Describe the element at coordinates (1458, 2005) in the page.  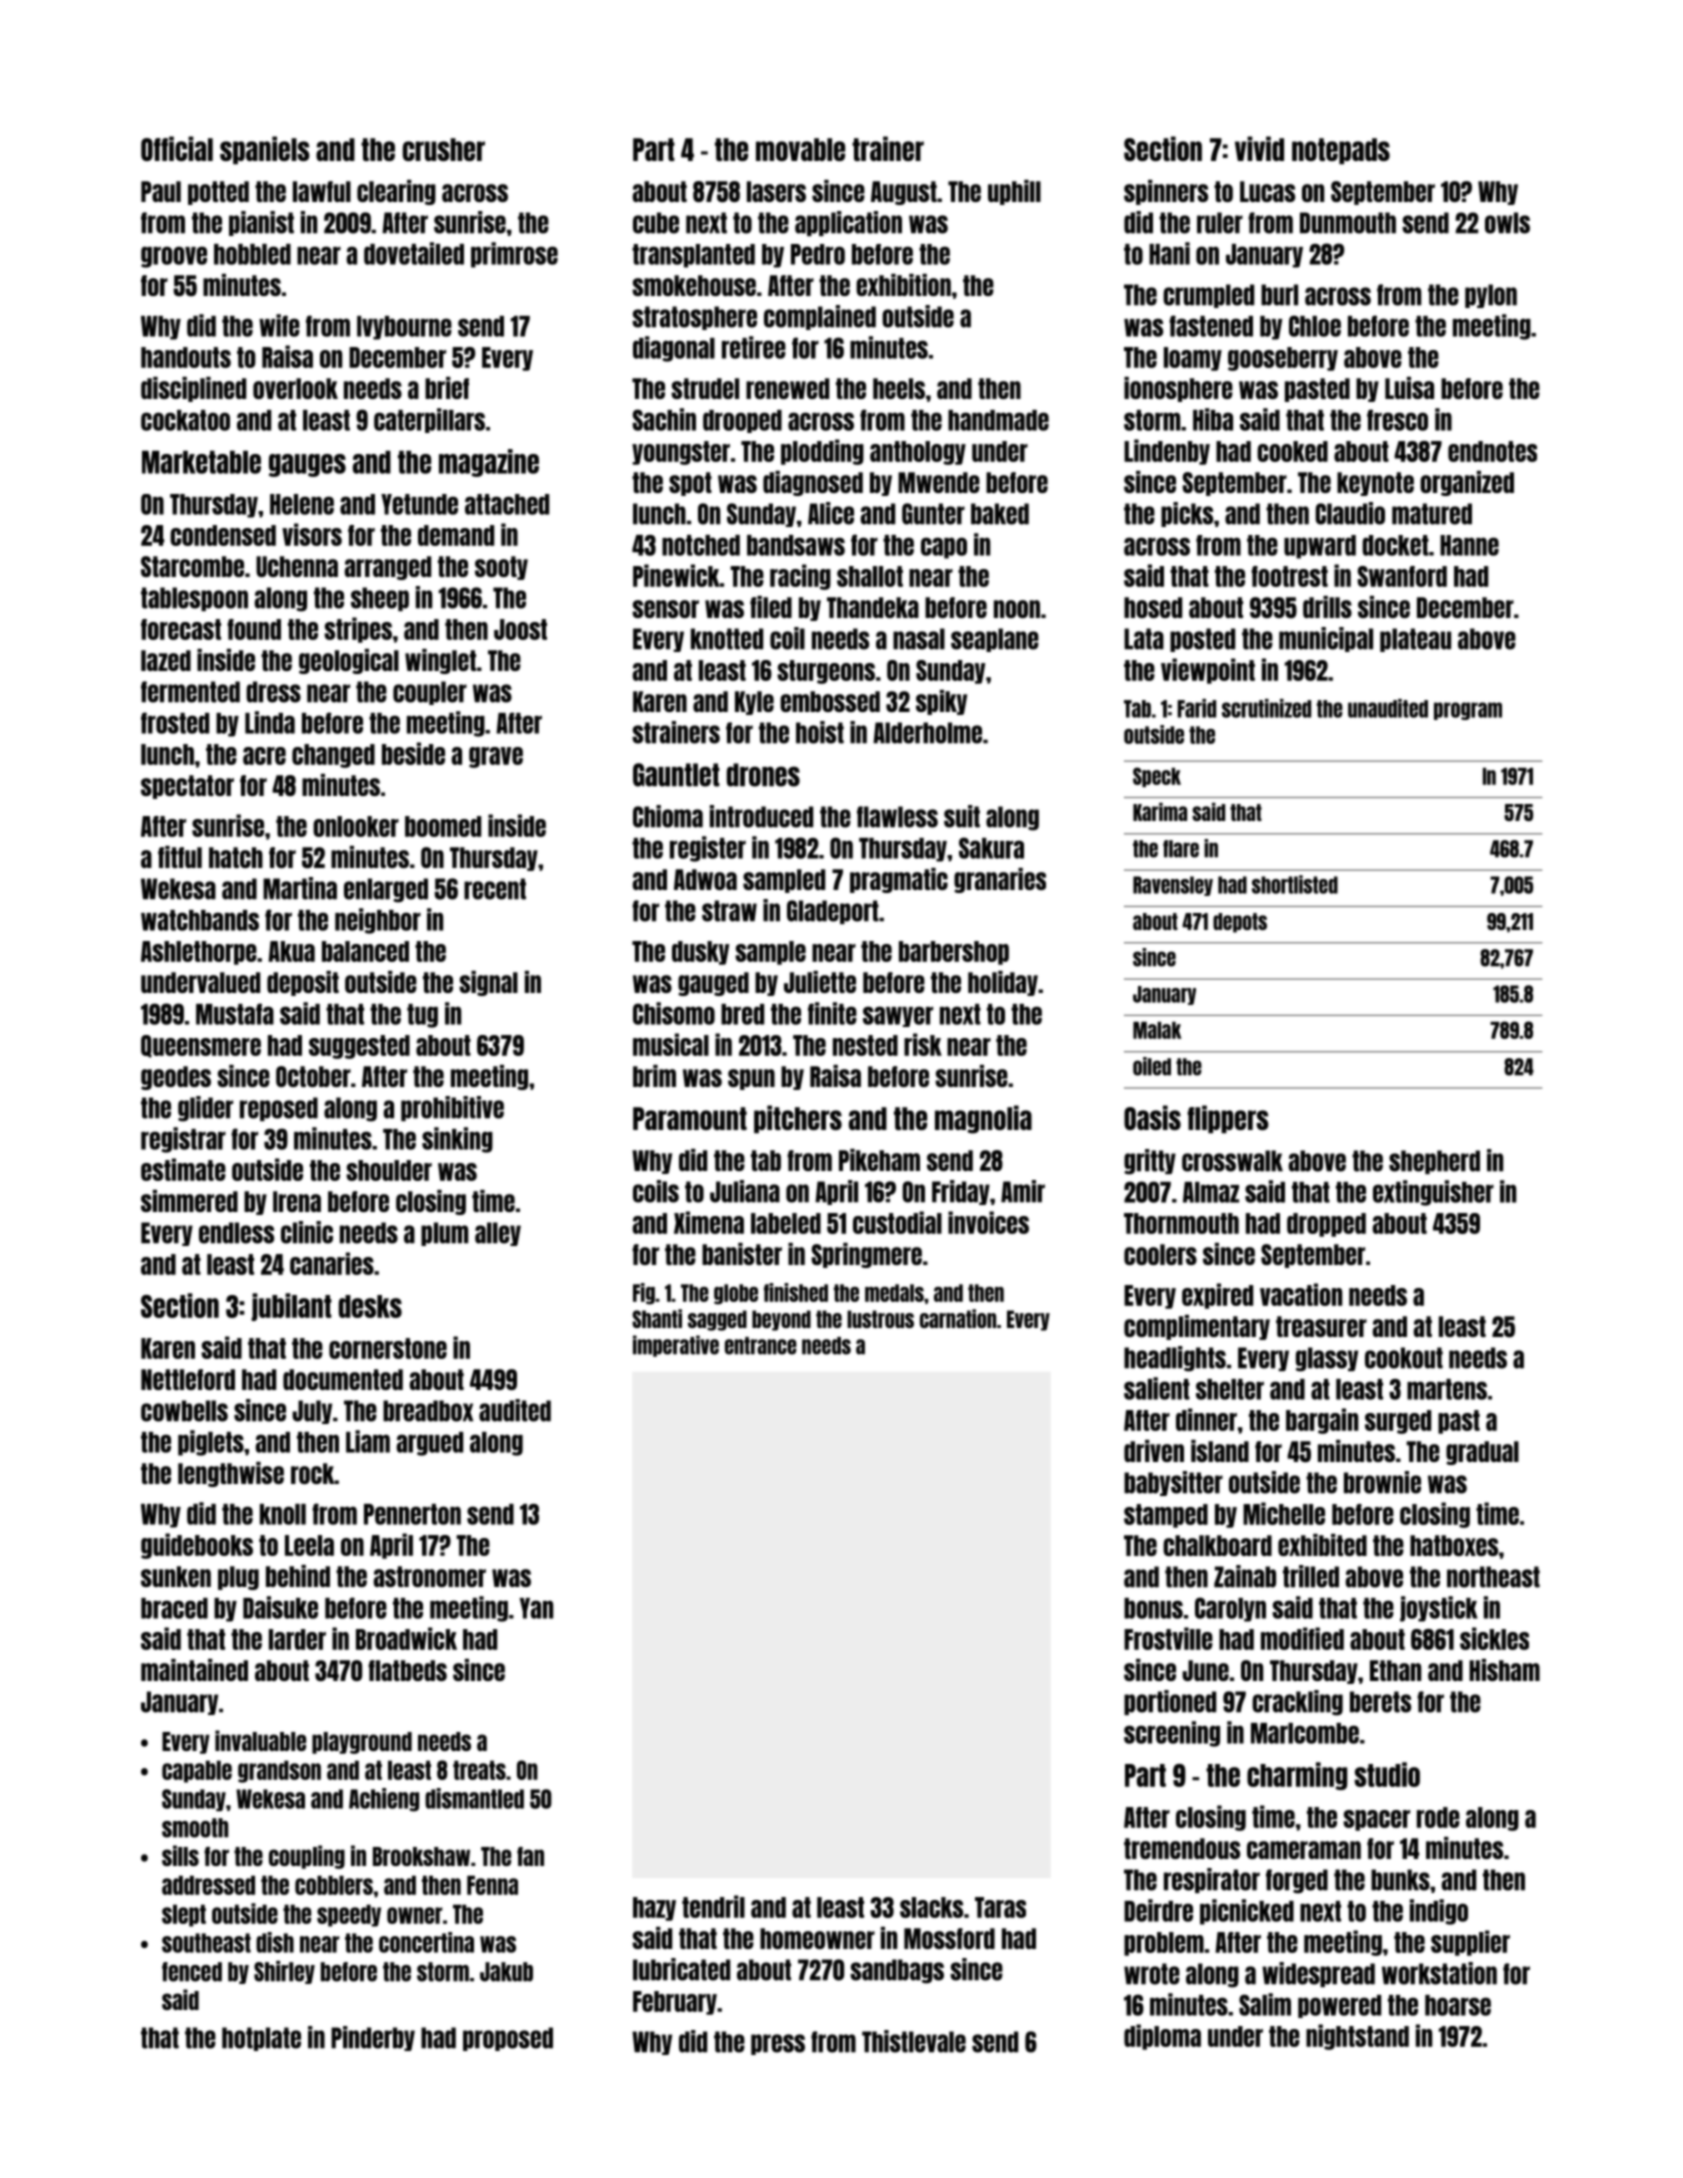
I see `hoarse` at that location.
